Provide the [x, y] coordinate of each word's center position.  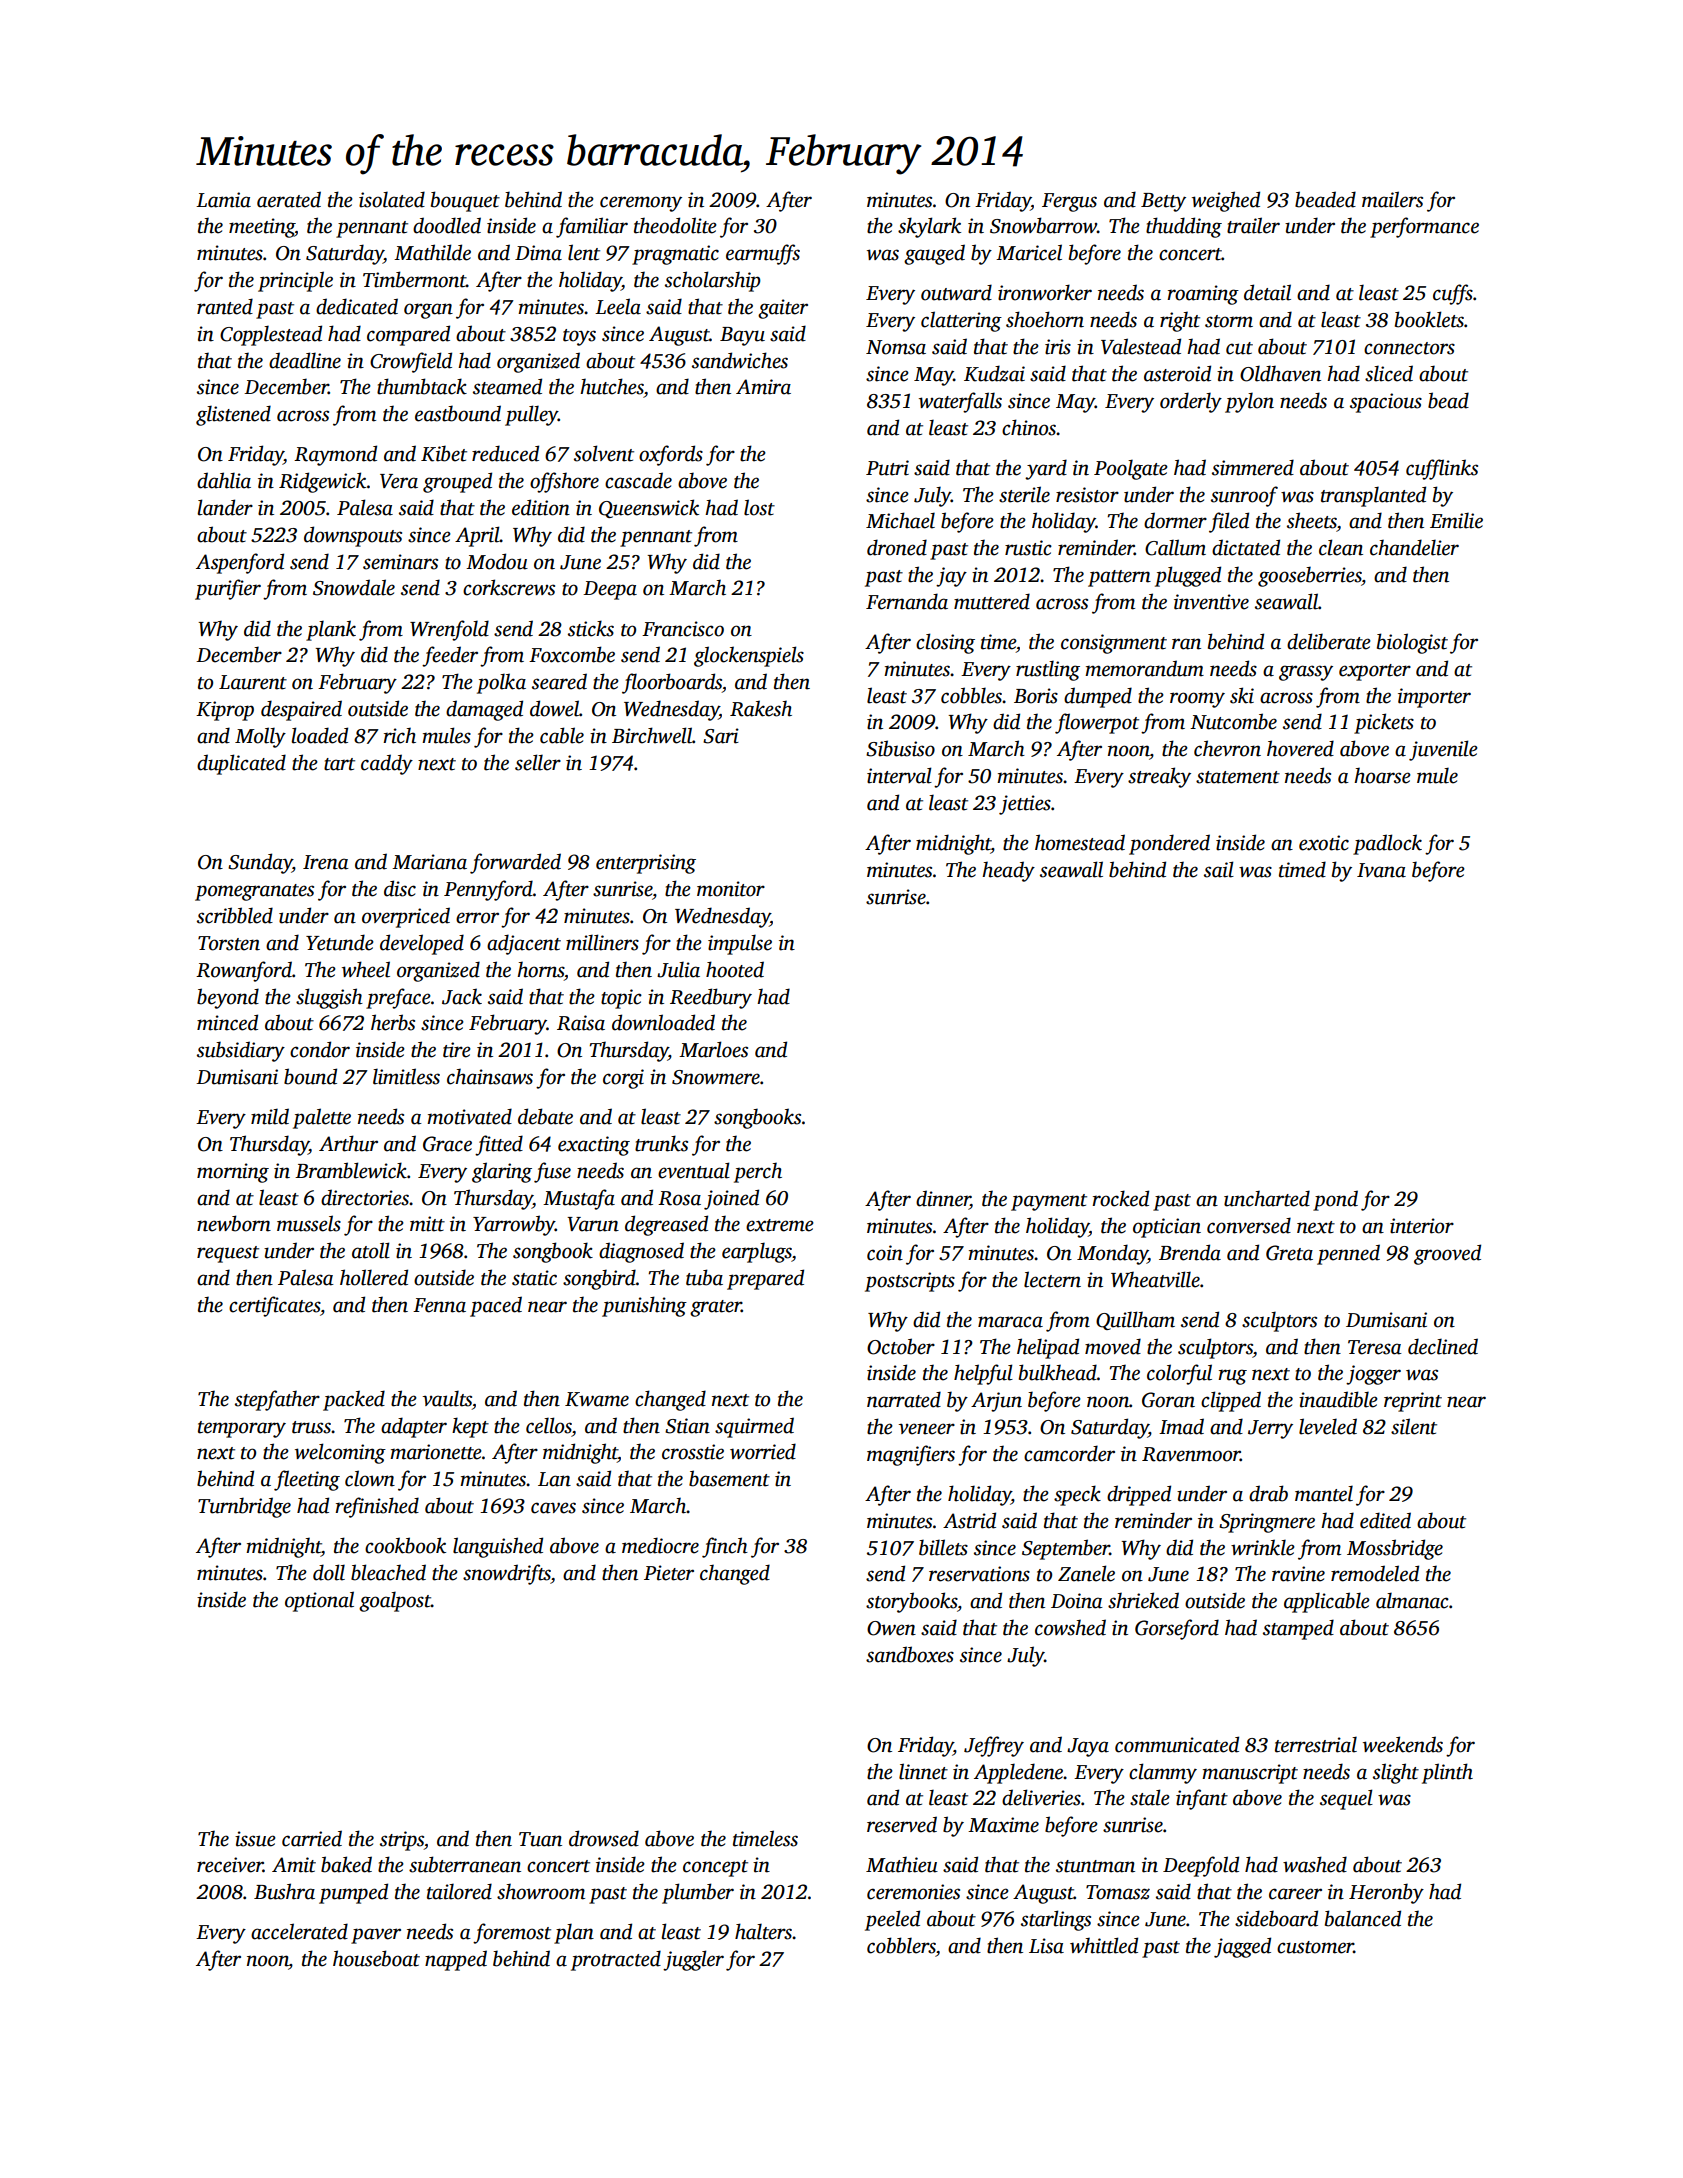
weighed [1226, 201]
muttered [992, 601]
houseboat [376, 1958]
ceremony [641, 204]
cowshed [1070, 1627]
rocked [1120, 1198]
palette [322, 1118]
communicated [1177, 1744]
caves [553, 1508]
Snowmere [716, 1077]
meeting [262, 228]
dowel [554, 708]
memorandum [1144, 668]
